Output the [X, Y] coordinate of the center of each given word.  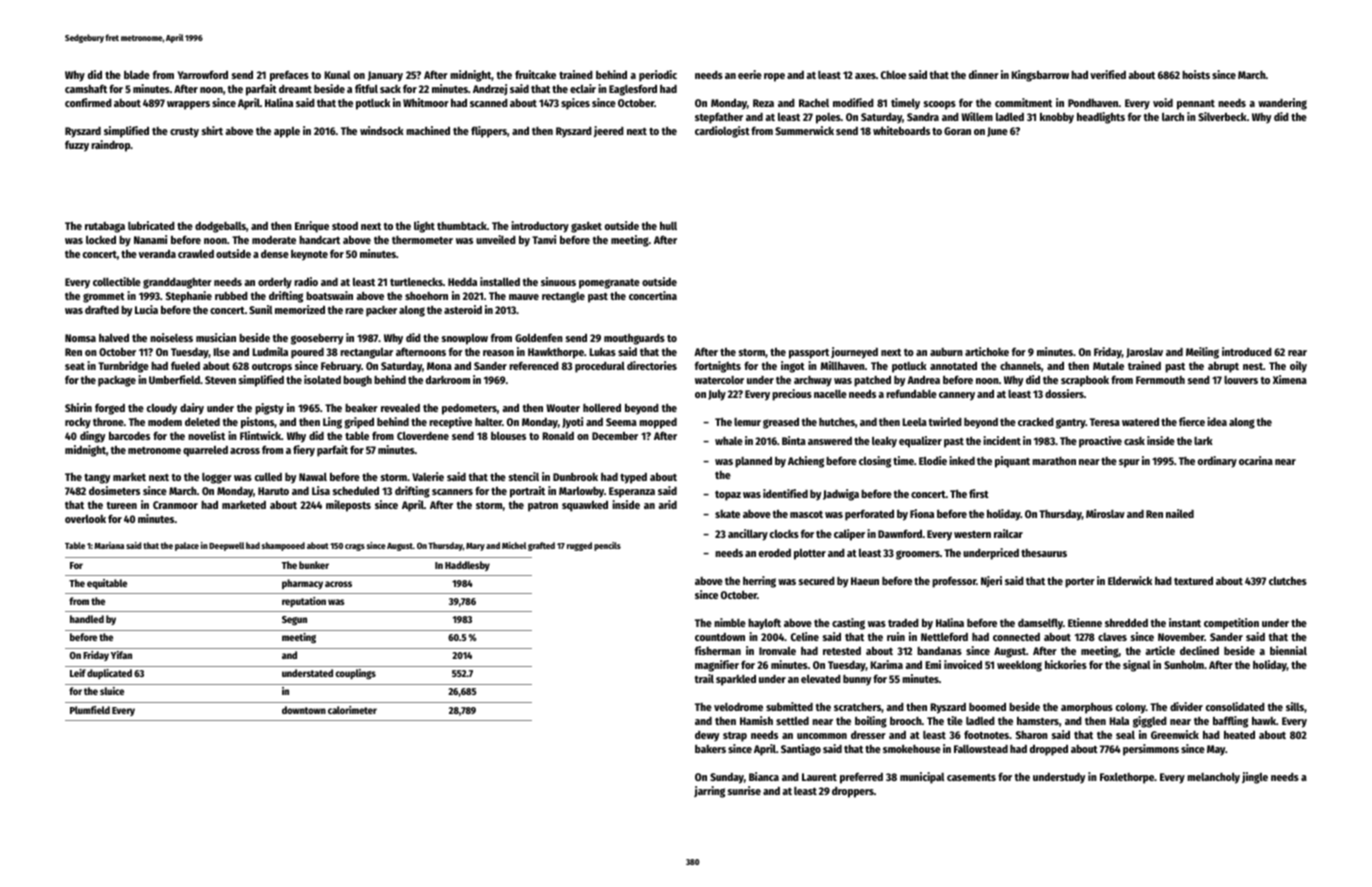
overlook [85, 519]
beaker [361, 408]
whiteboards [901, 130]
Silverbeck [1222, 116]
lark [1203, 441]
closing [875, 462]
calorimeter [352, 710]
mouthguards [634, 339]
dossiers [1064, 393]
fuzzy [77, 146]
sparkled [736, 680]
